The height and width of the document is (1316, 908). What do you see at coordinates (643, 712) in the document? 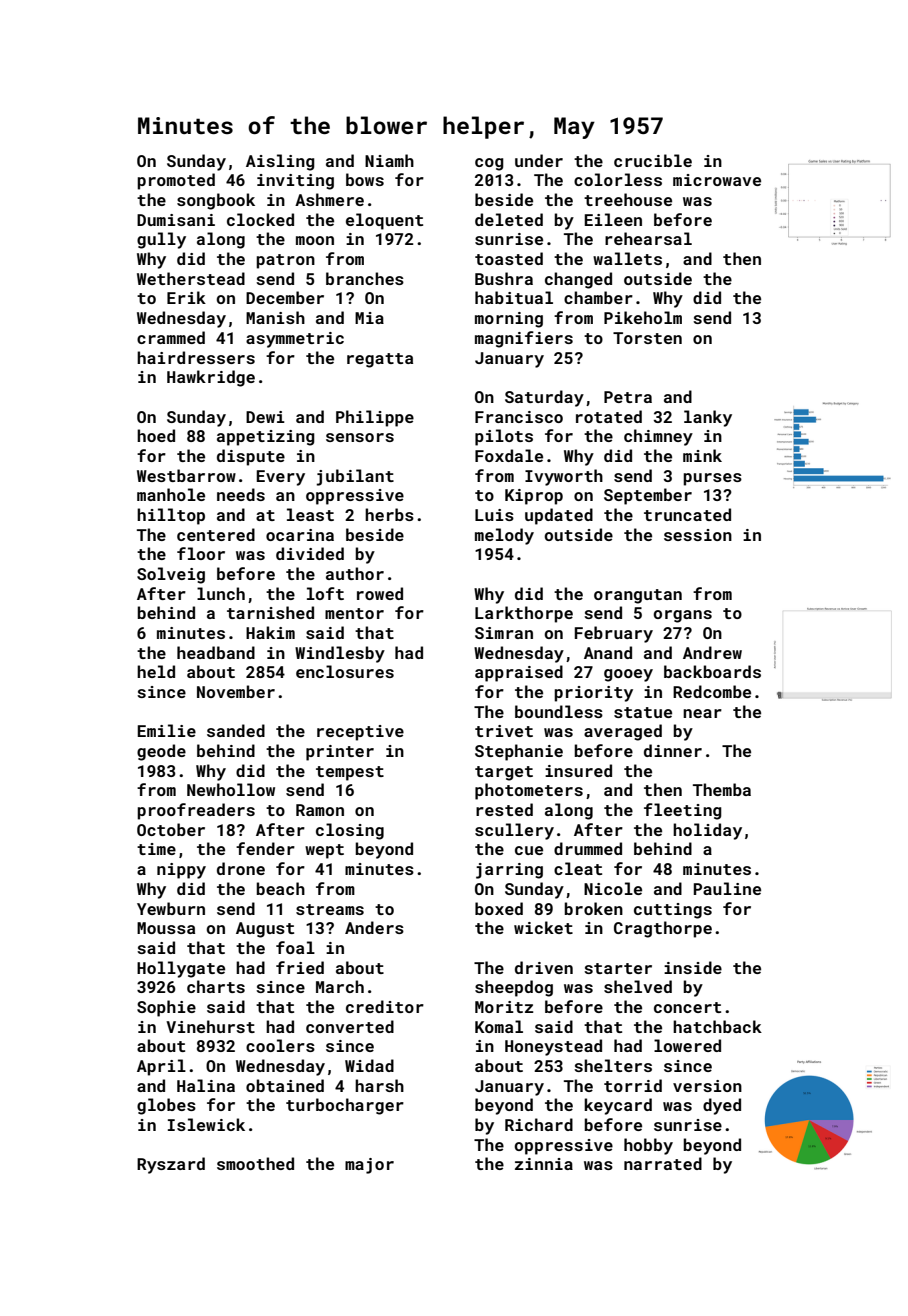
I see `statue` at bounding box center [643, 712].
